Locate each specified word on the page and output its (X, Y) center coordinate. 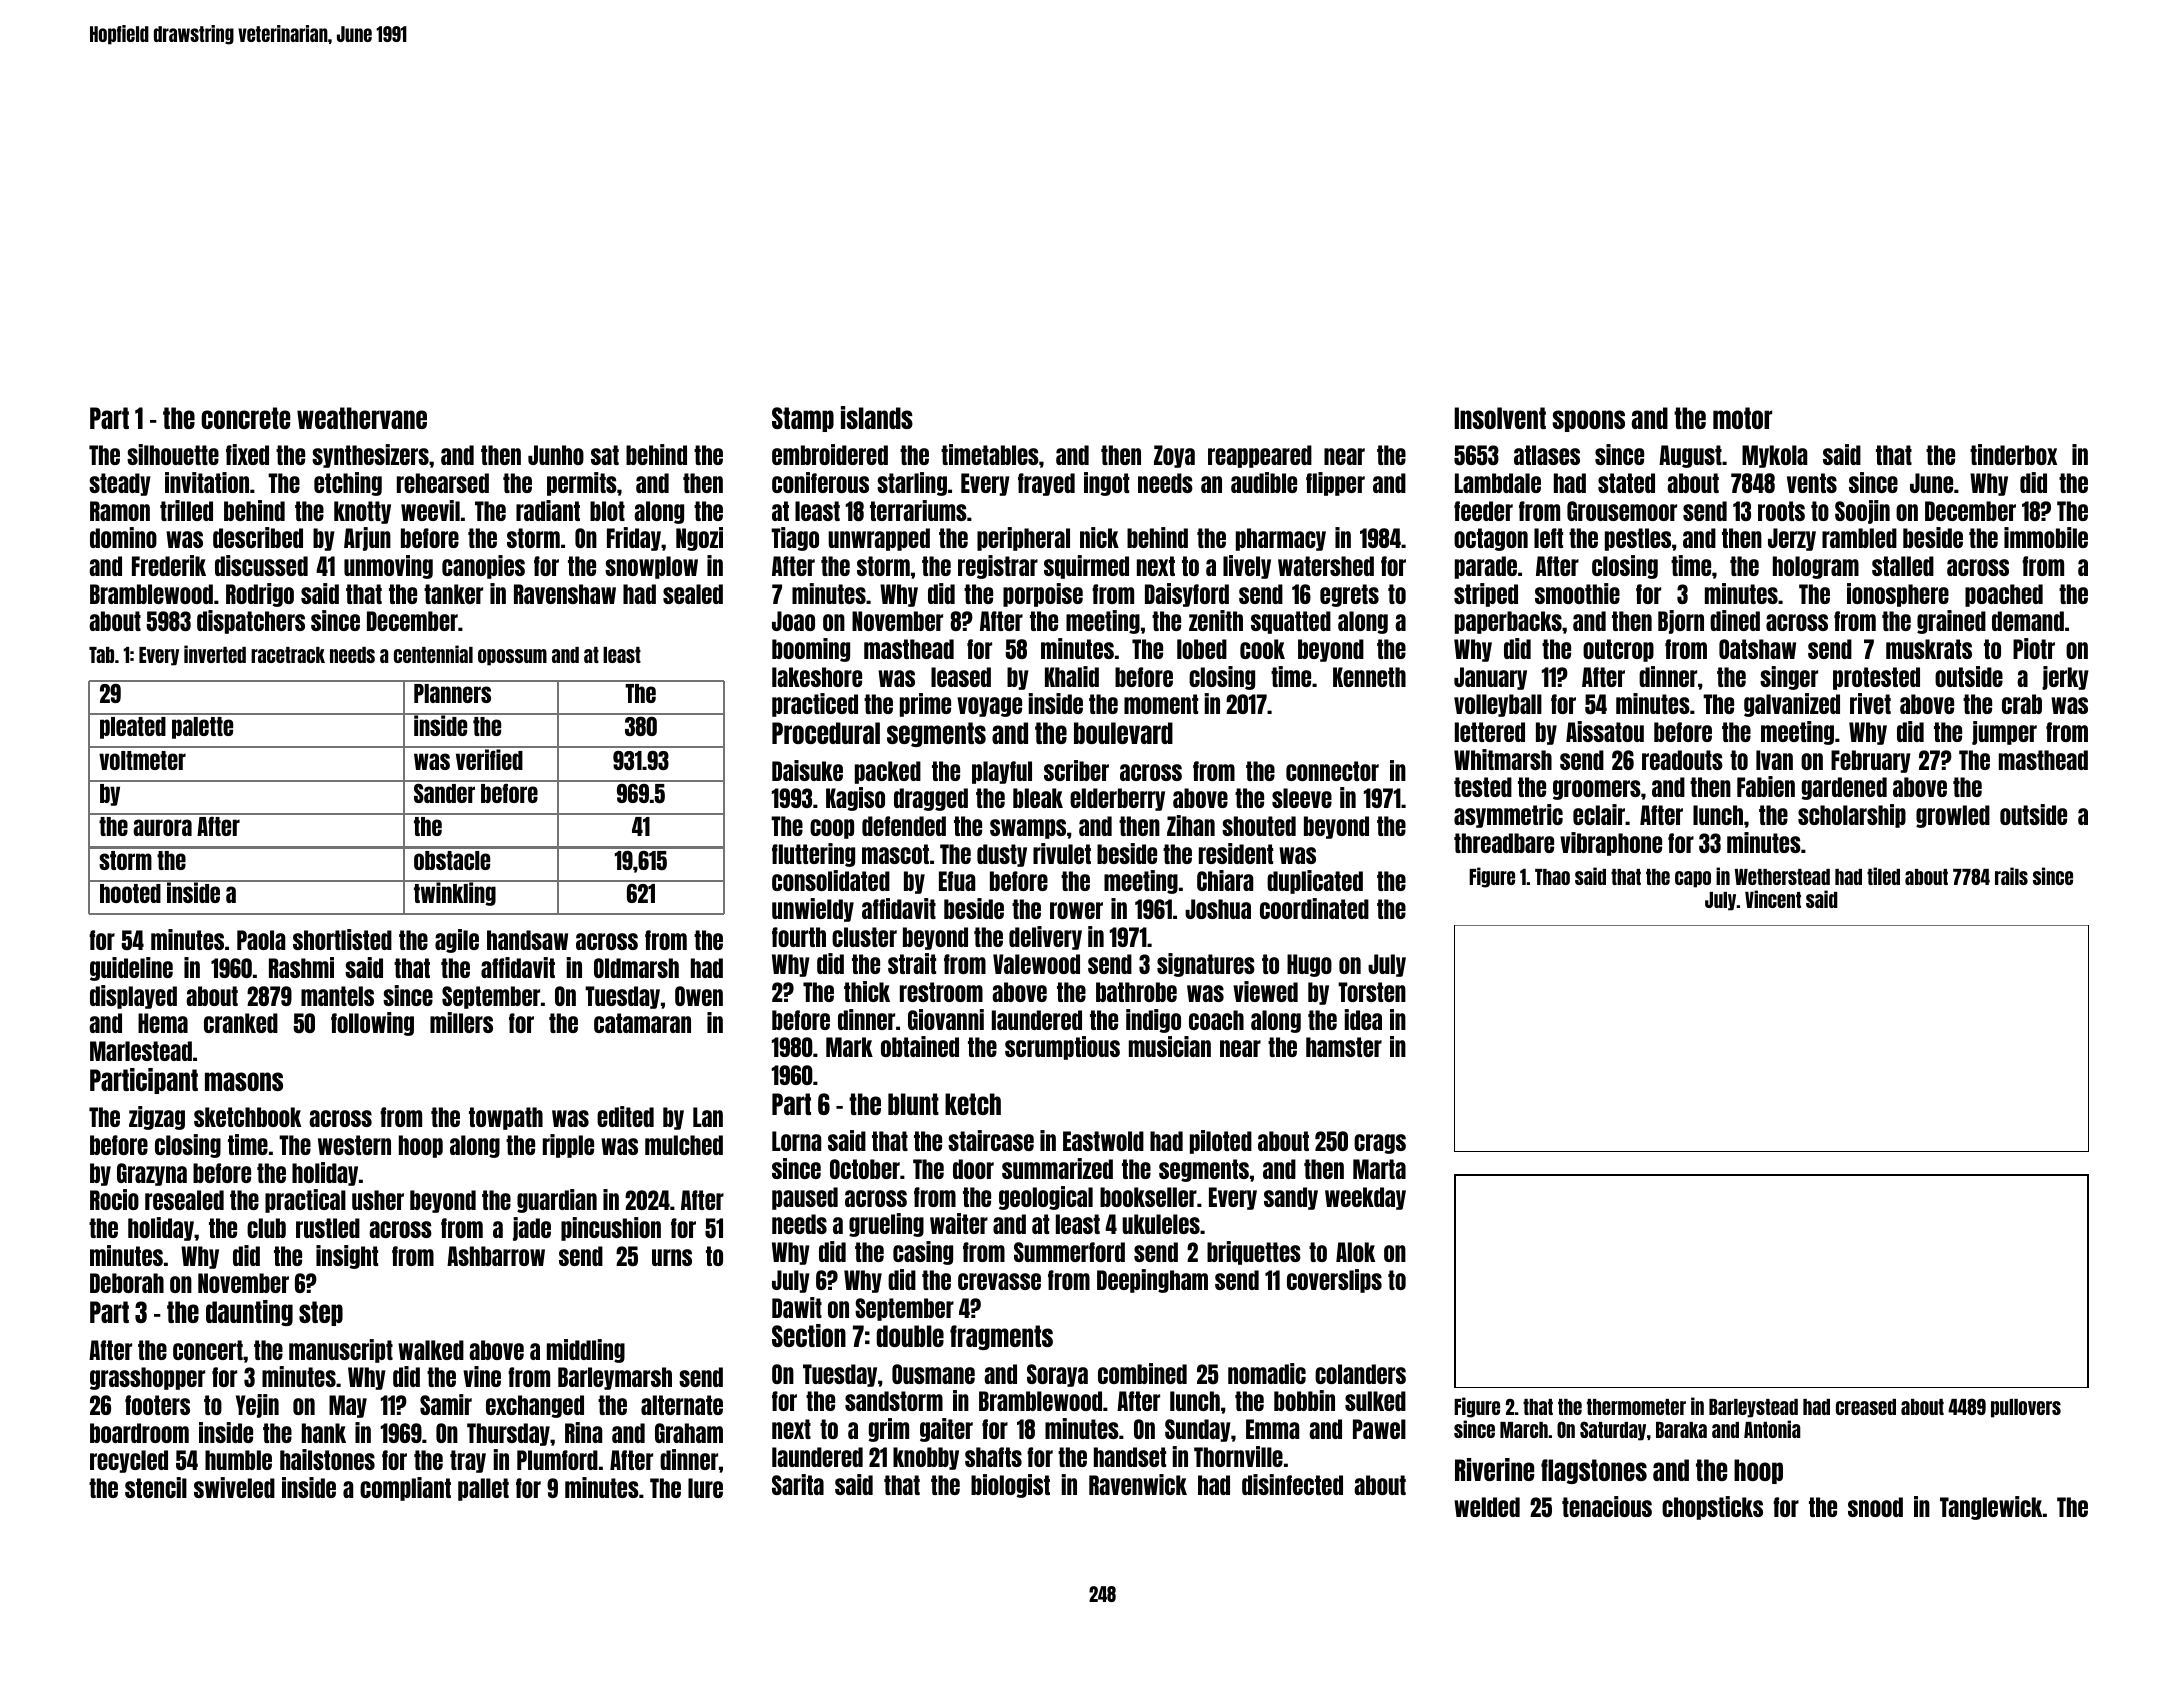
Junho (556, 455)
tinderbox (2013, 454)
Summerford (1069, 1252)
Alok (1355, 1252)
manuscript (341, 1351)
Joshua (1218, 909)
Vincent (1773, 899)
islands (877, 417)
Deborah (127, 1283)
